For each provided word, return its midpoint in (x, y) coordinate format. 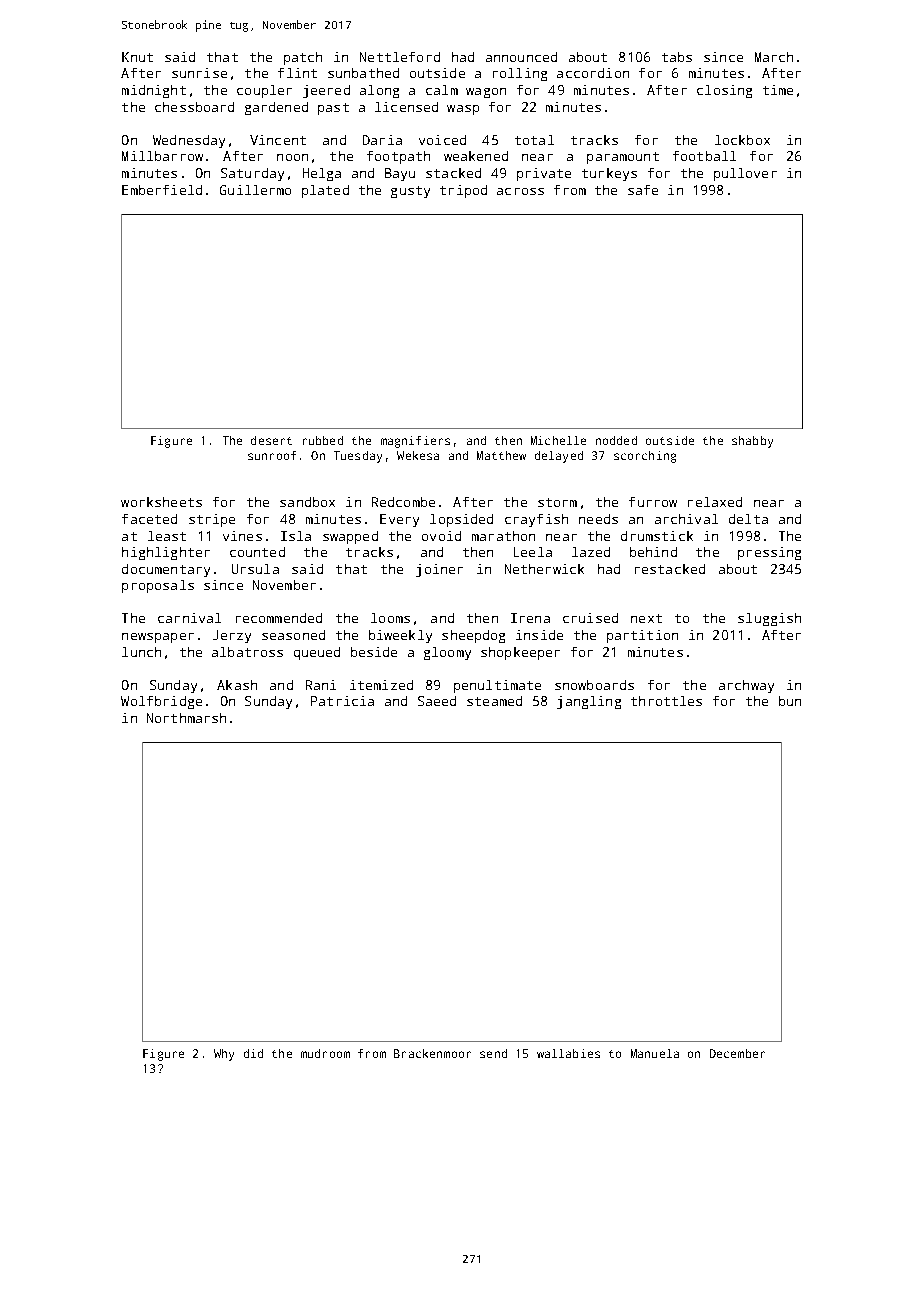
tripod (463, 191)
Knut (137, 57)
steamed (494, 701)
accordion (593, 73)
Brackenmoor (432, 1053)
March (774, 57)
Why (224, 1055)
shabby (752, 442)
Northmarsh (186, 718)
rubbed (323, 440)
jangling (589, 702)
